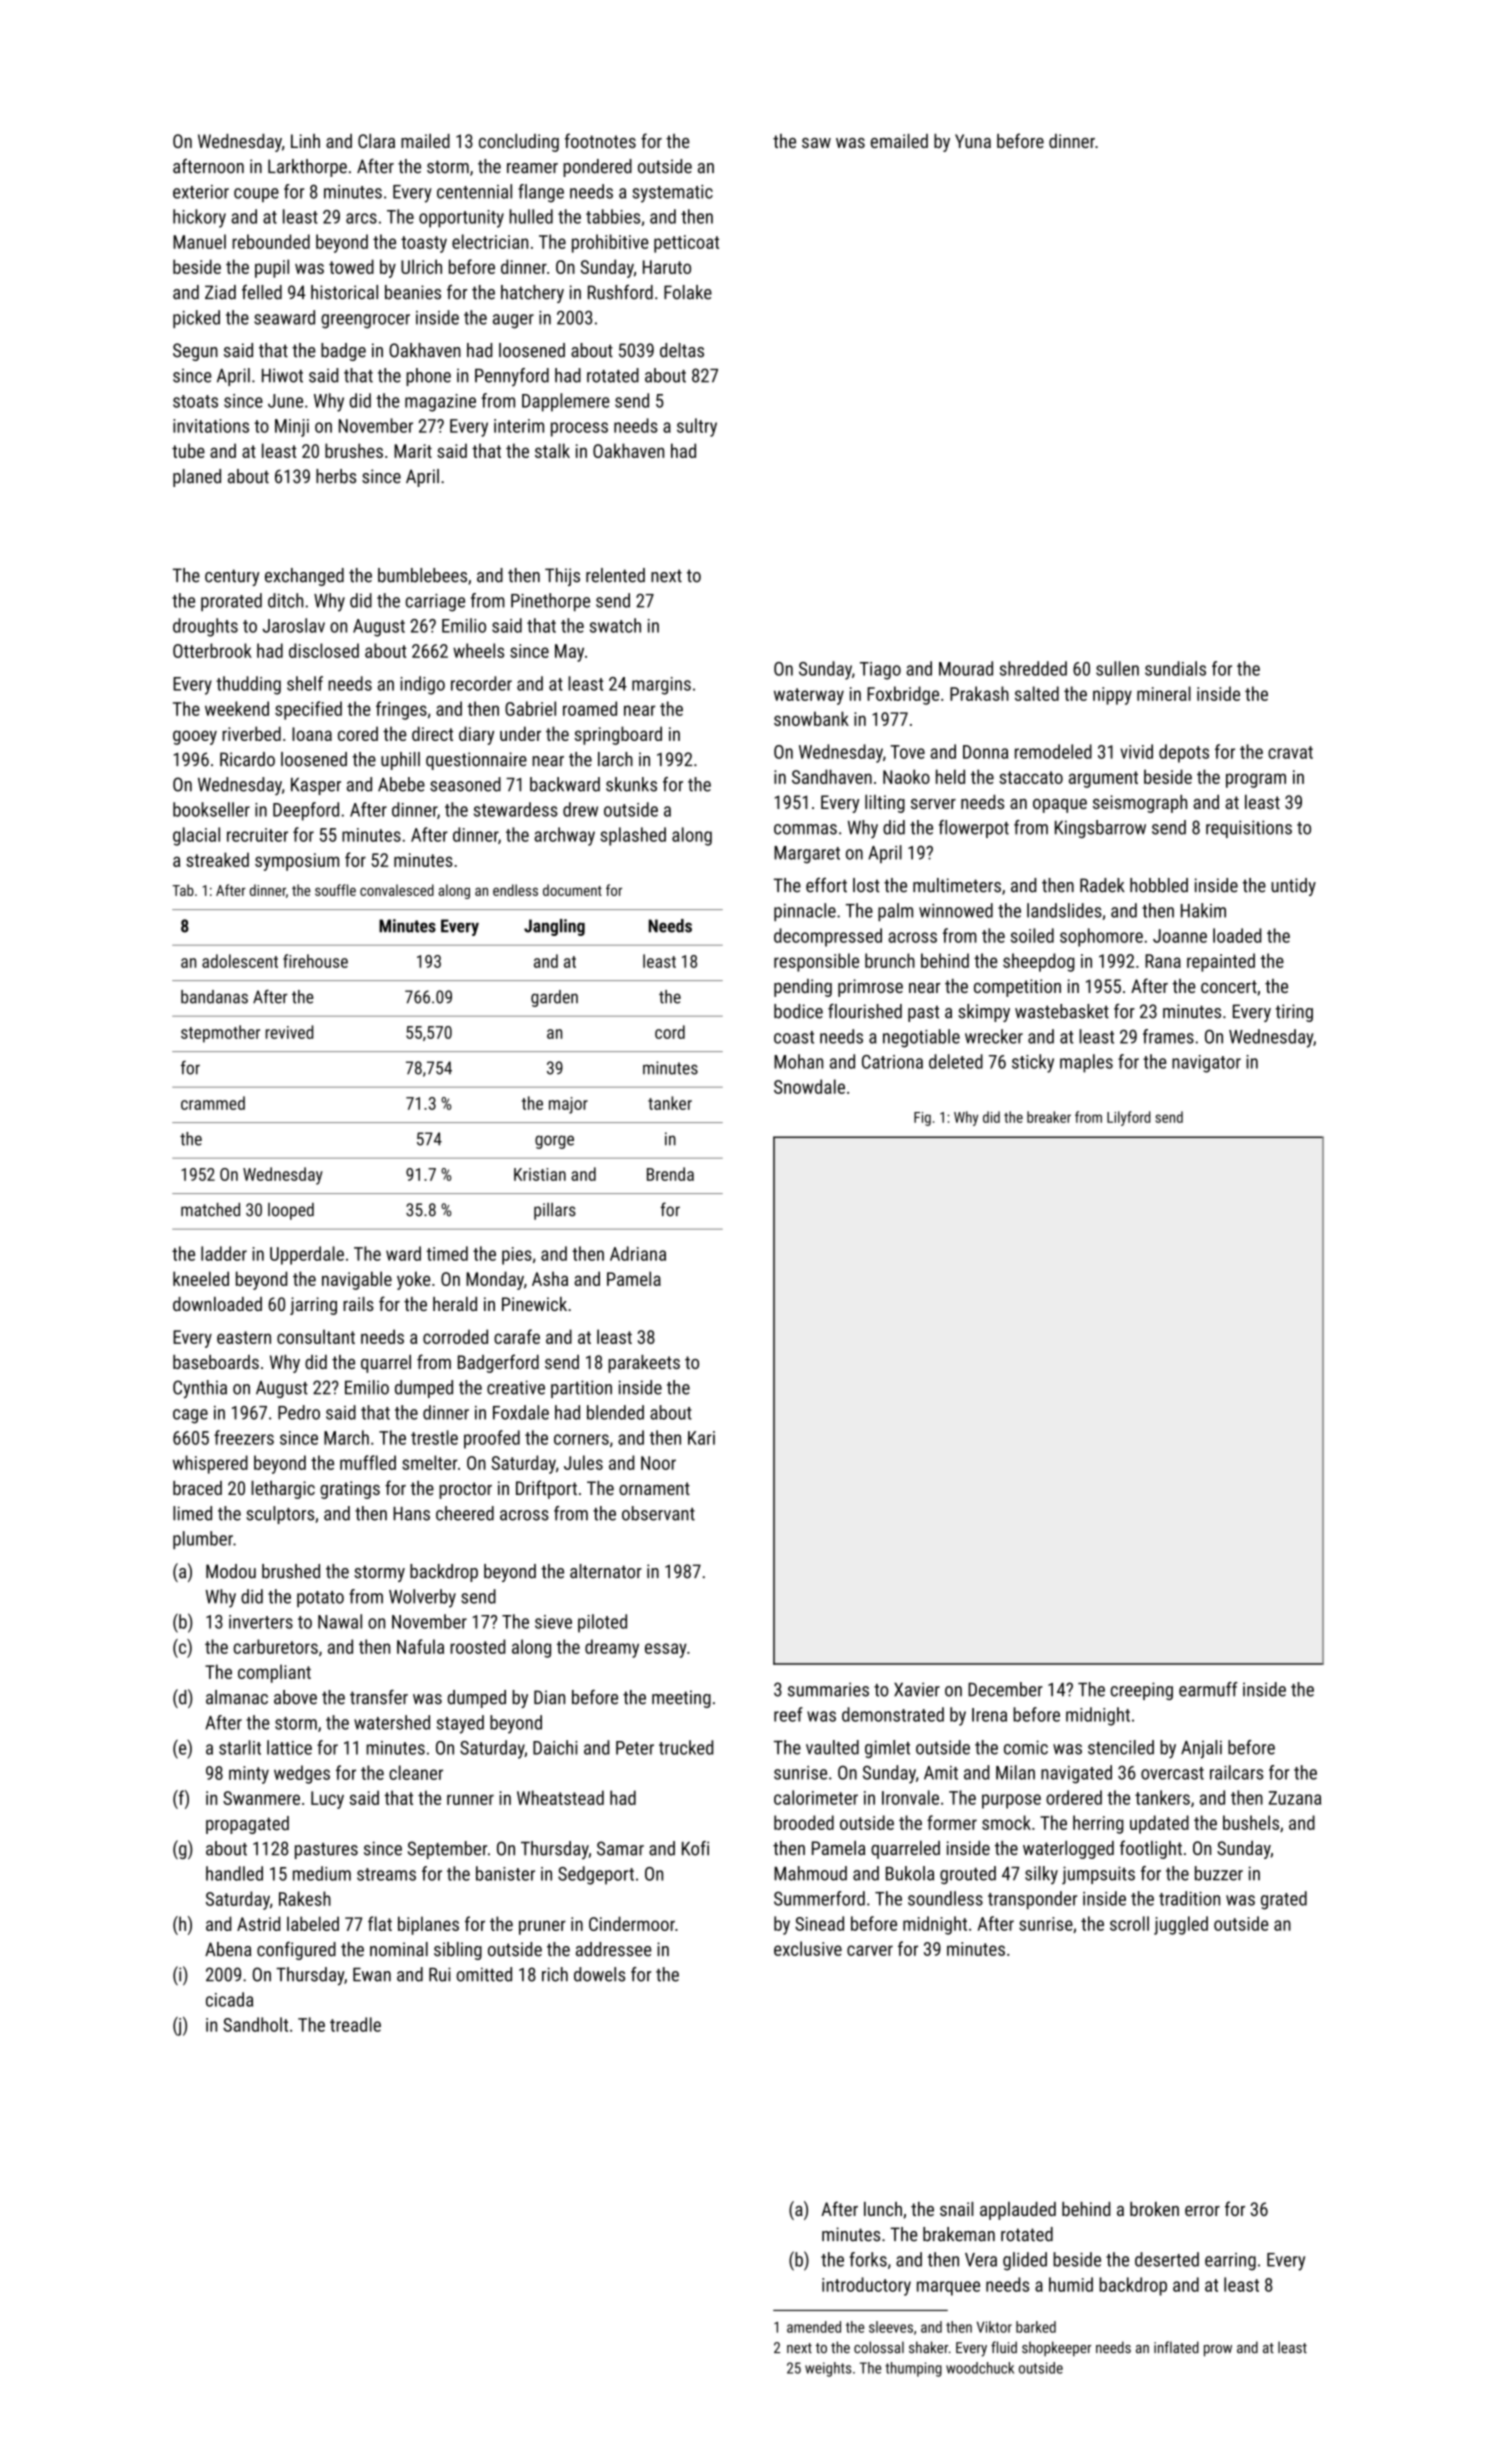 The width and height of the screenshot is (1496, 2464). What do you see at coordinates (1128, 1118) in the screenshot?
I see `Lilyford` at bounding box center [1128, 1118].
